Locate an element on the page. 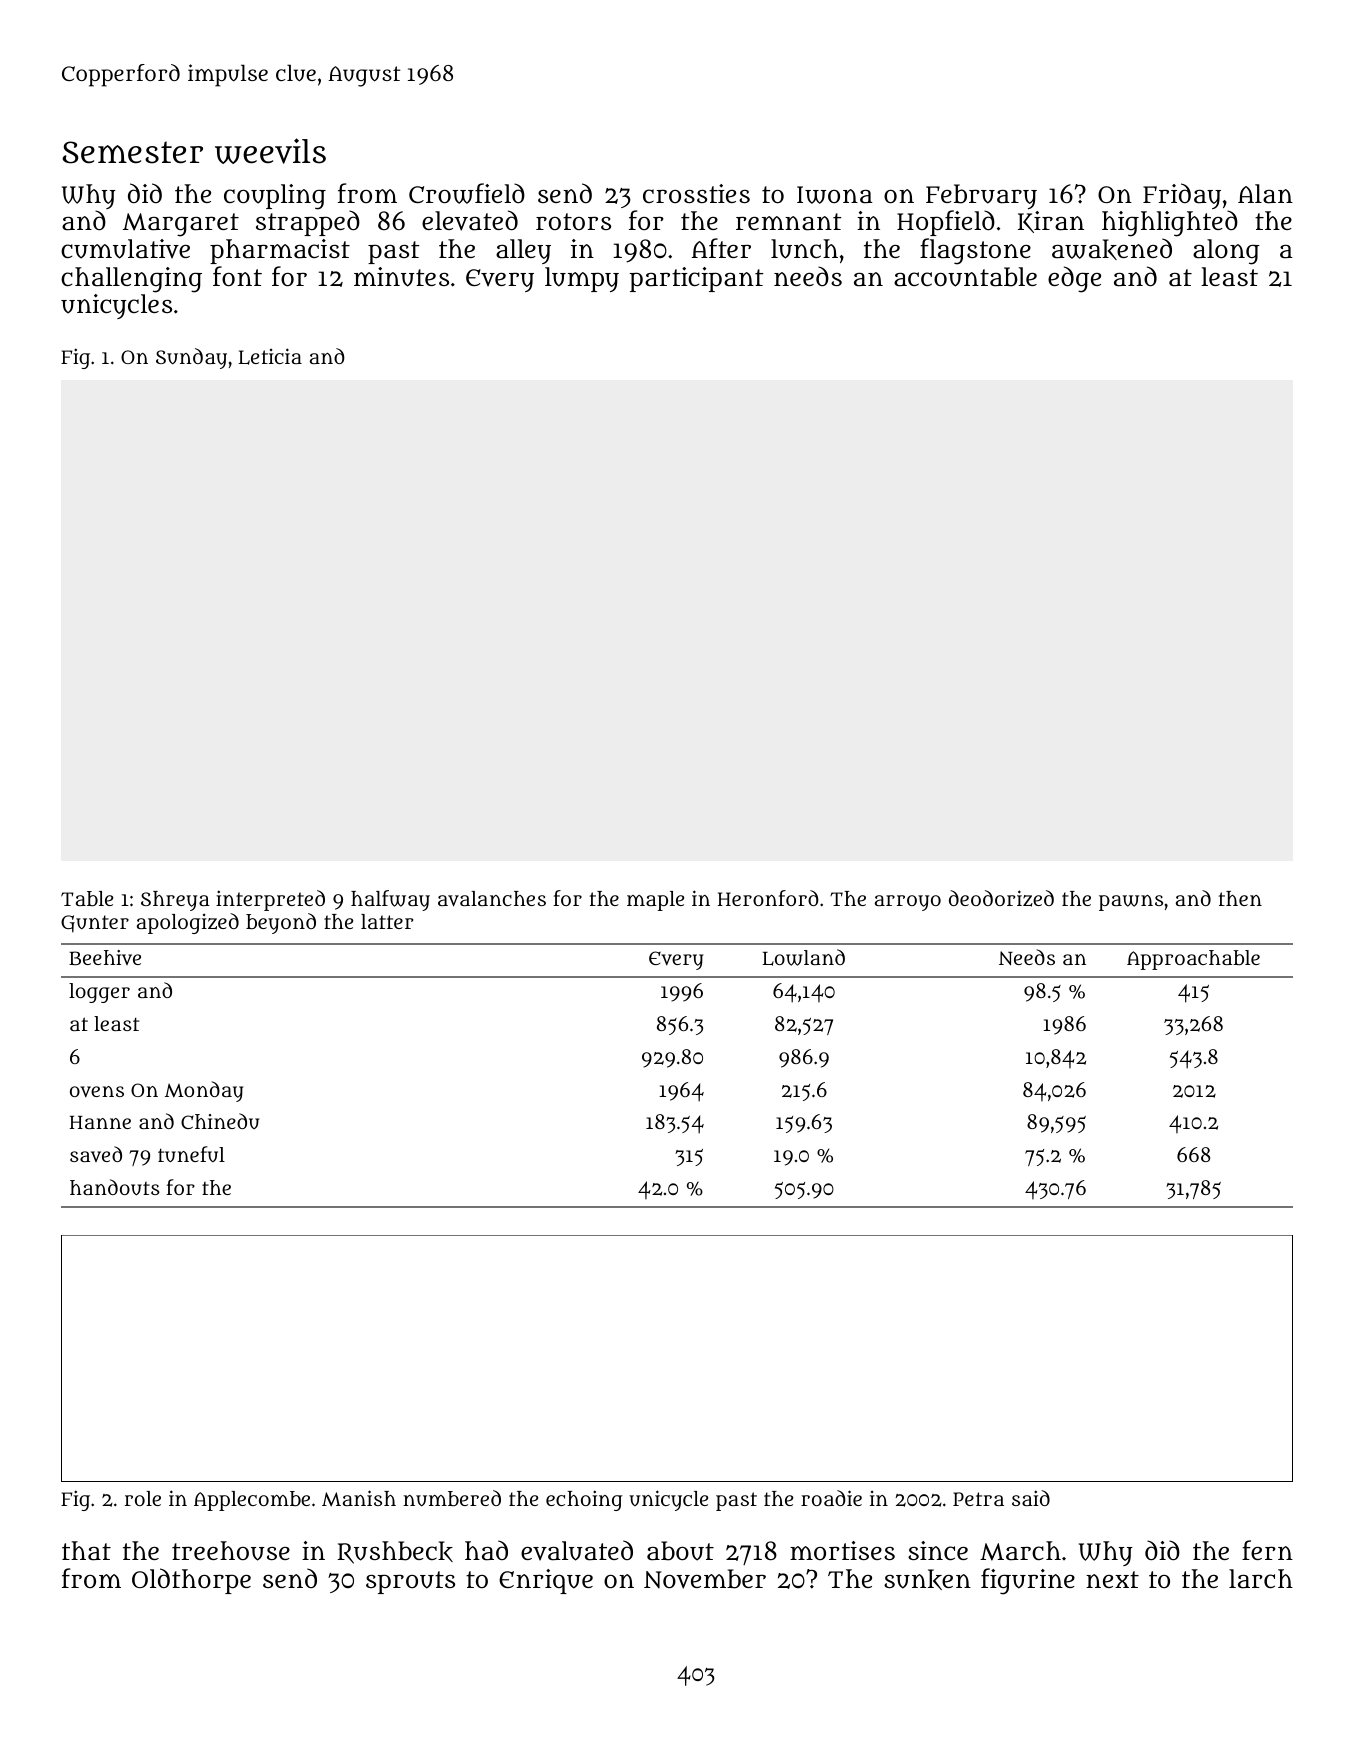 This page has width=1354, height=1752. Leticia is located at coordinates (270, 356).
